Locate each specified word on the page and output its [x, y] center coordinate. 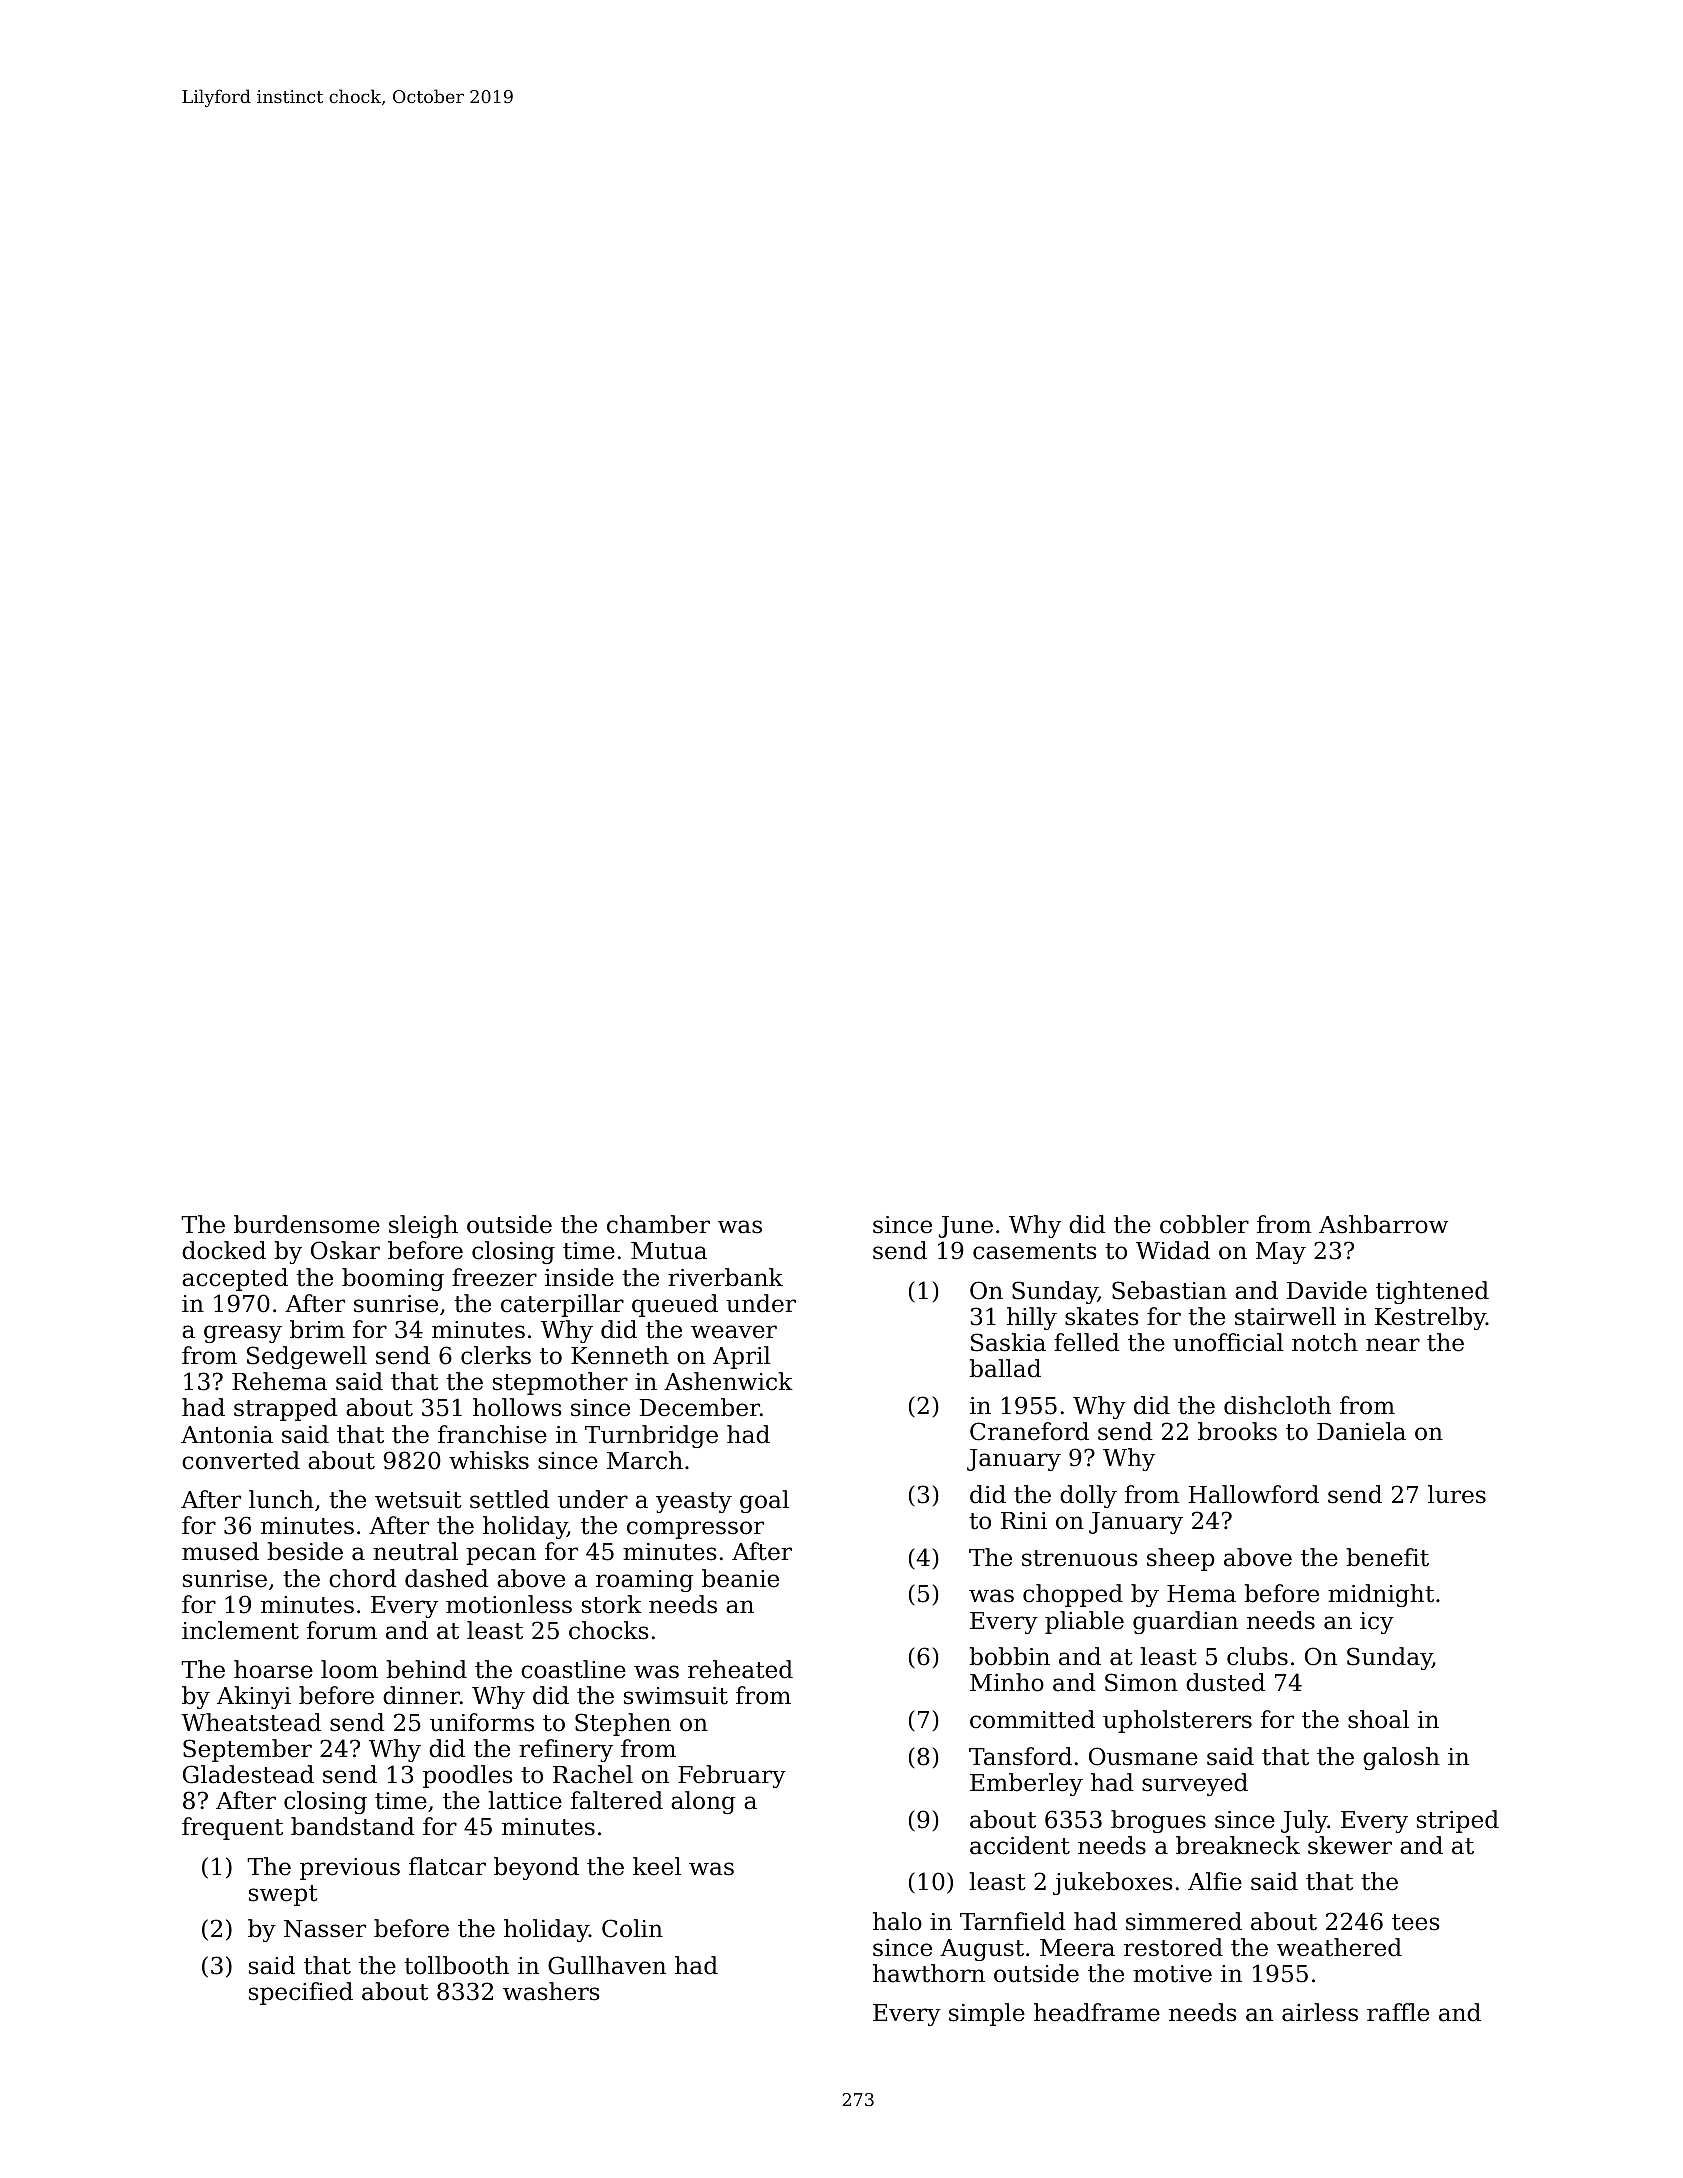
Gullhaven [607, 1965]
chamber [658, 1224]
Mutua [669, 1251]
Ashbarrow [1383, 1224]
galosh [1401, 1758]
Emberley [1026, 1784]
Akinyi [254, 1697]
